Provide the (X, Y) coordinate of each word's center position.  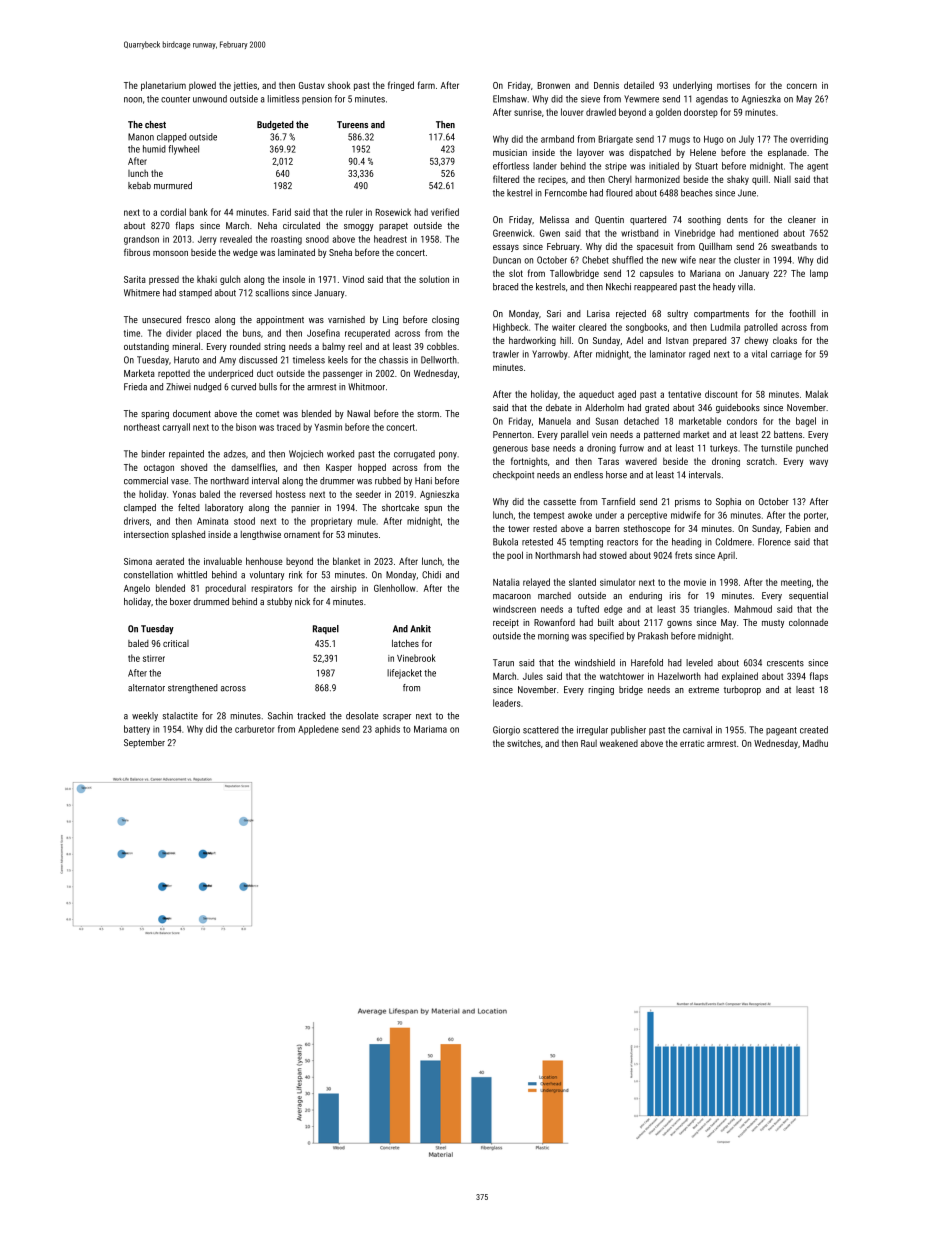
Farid (282, 212)
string (274, 347)
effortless (511, 166)
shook (339, 85)
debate (559, 407)
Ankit (420, 629)
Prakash (653, 636)
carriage (786, 355)
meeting (796, 583)
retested (537, 542)
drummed (211, 601)
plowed (202, 86)
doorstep (701, 113)
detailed (639, 85)
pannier (306, 508)
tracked (311, 716)
